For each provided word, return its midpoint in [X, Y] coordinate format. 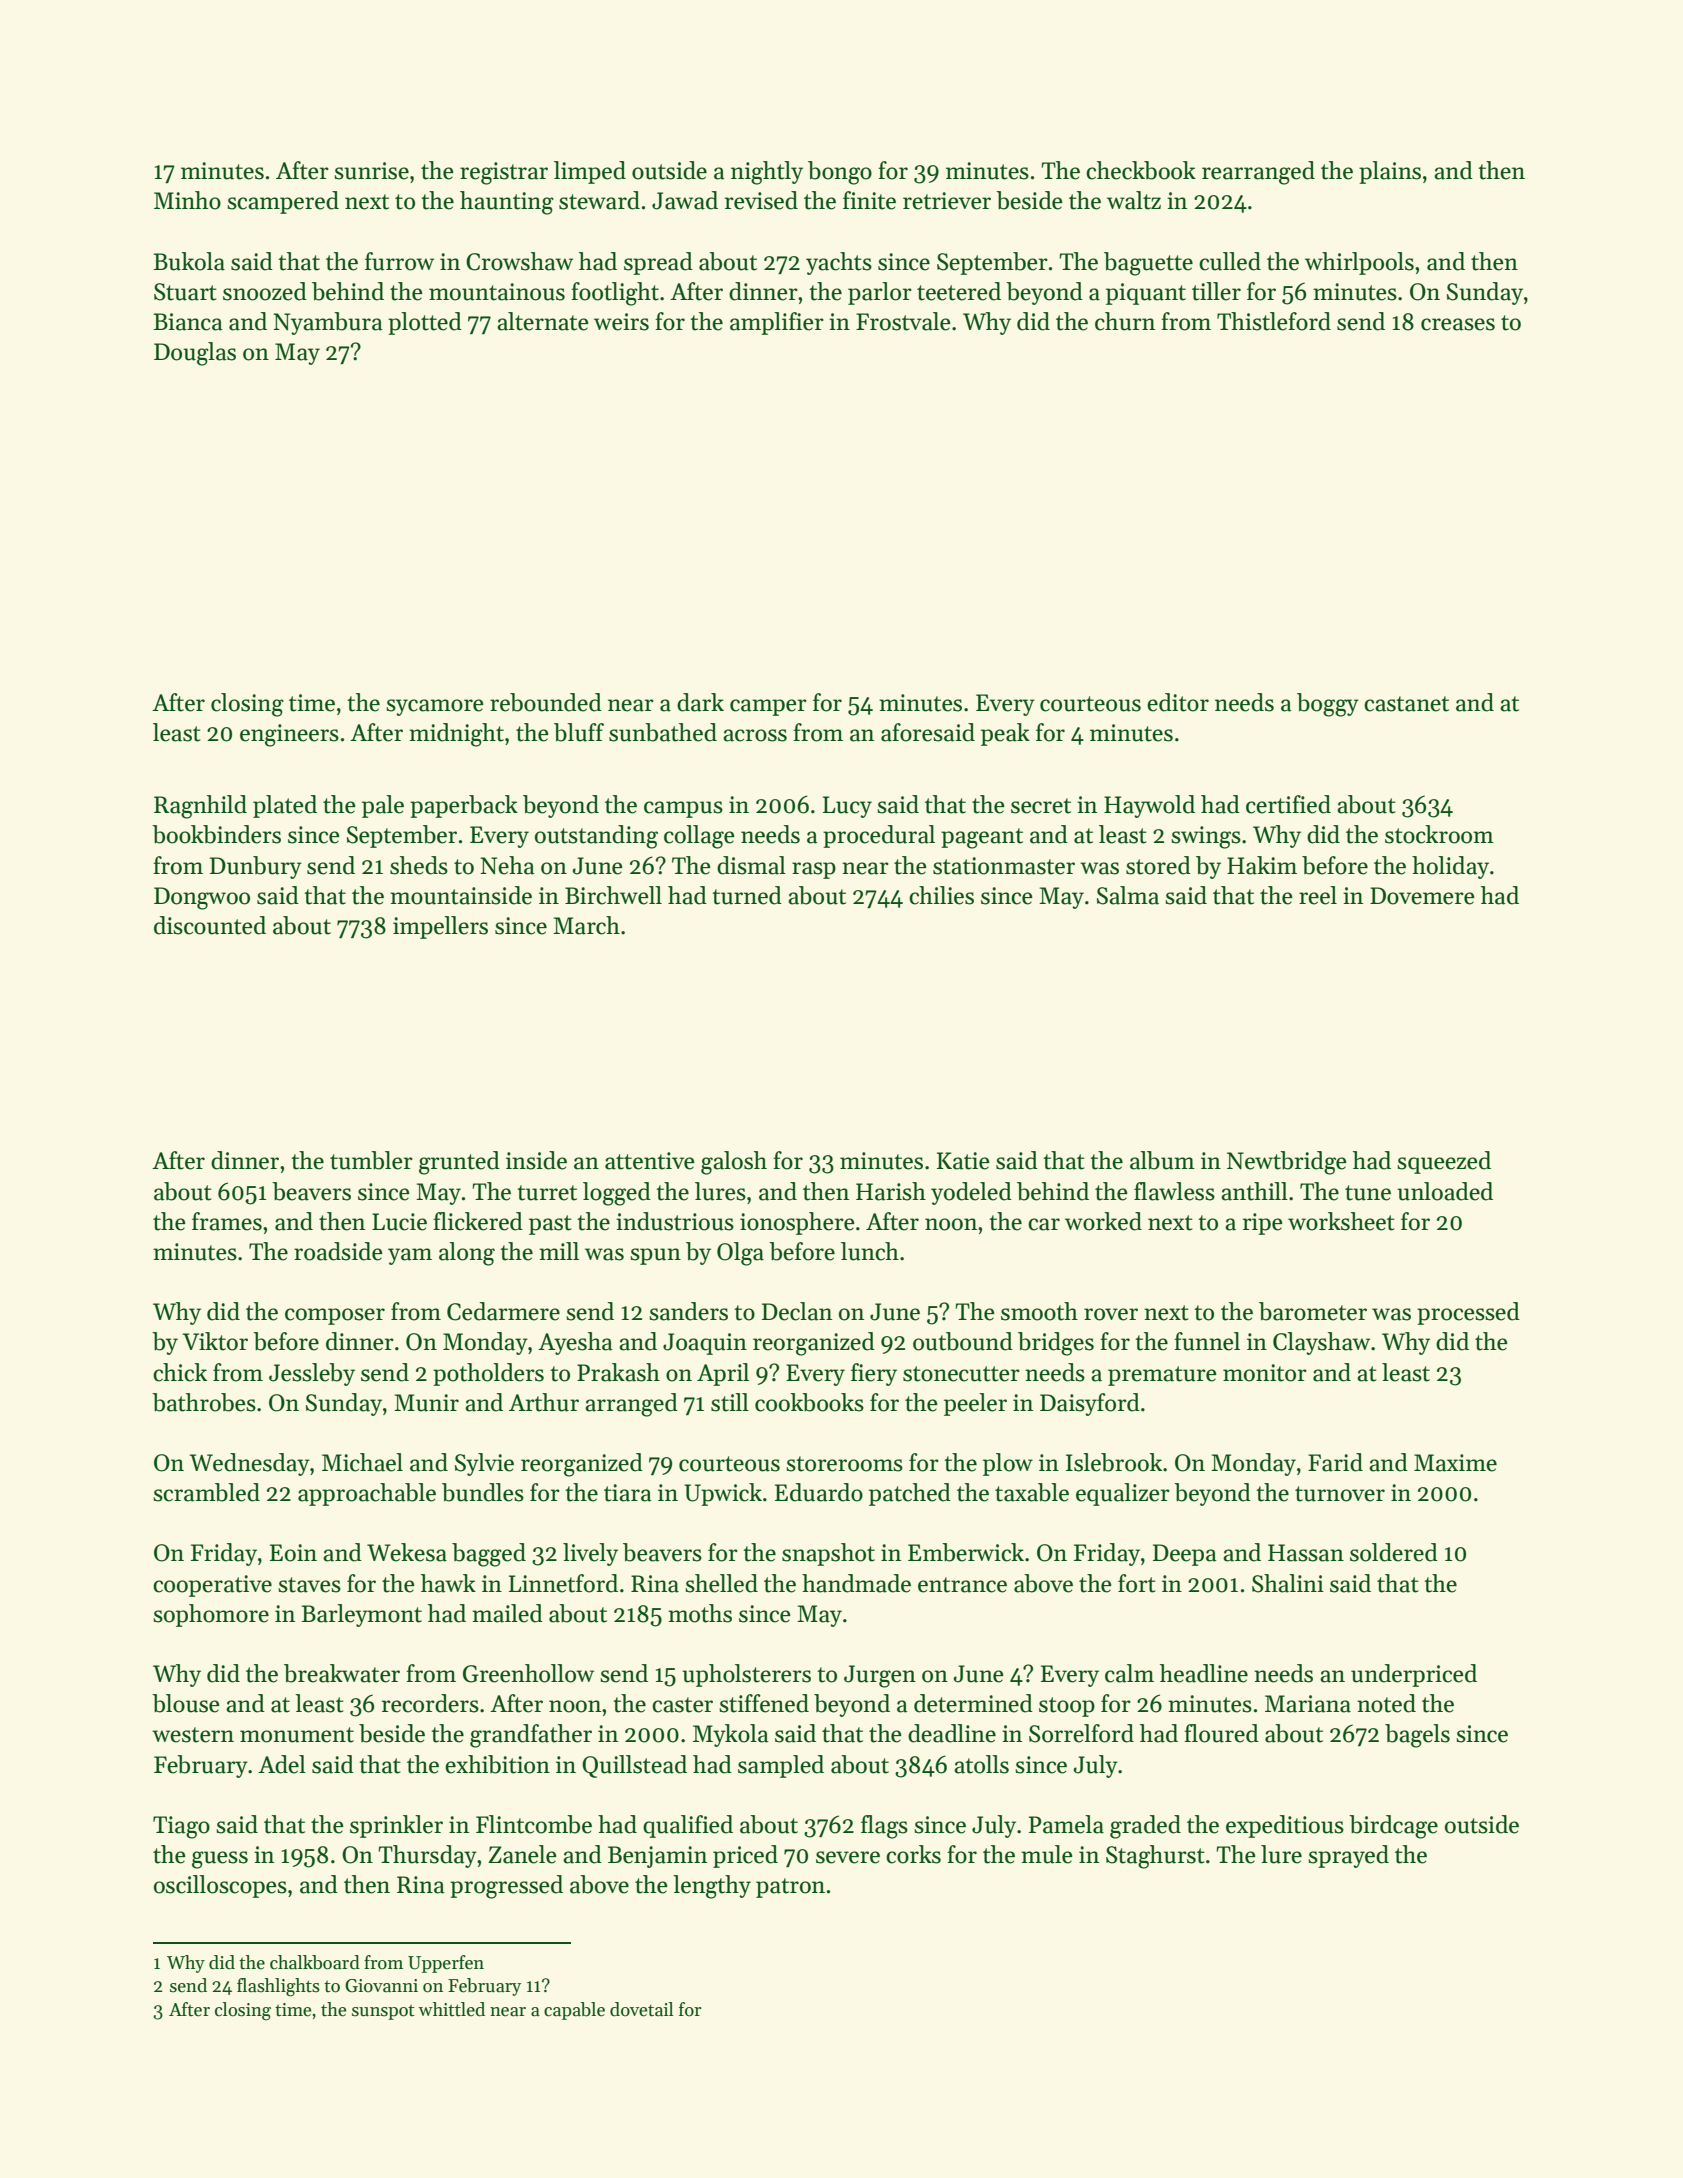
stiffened [764, 1703]
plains [1390, 172]
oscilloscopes [220, 1886]
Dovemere [1422, 896]
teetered [959, 291]
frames [227, 1221]
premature [1162, 1376]
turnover [1340, 1494]
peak [1005, 734]
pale [383, 806]
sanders [688, 1311]
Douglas [195, 354]
